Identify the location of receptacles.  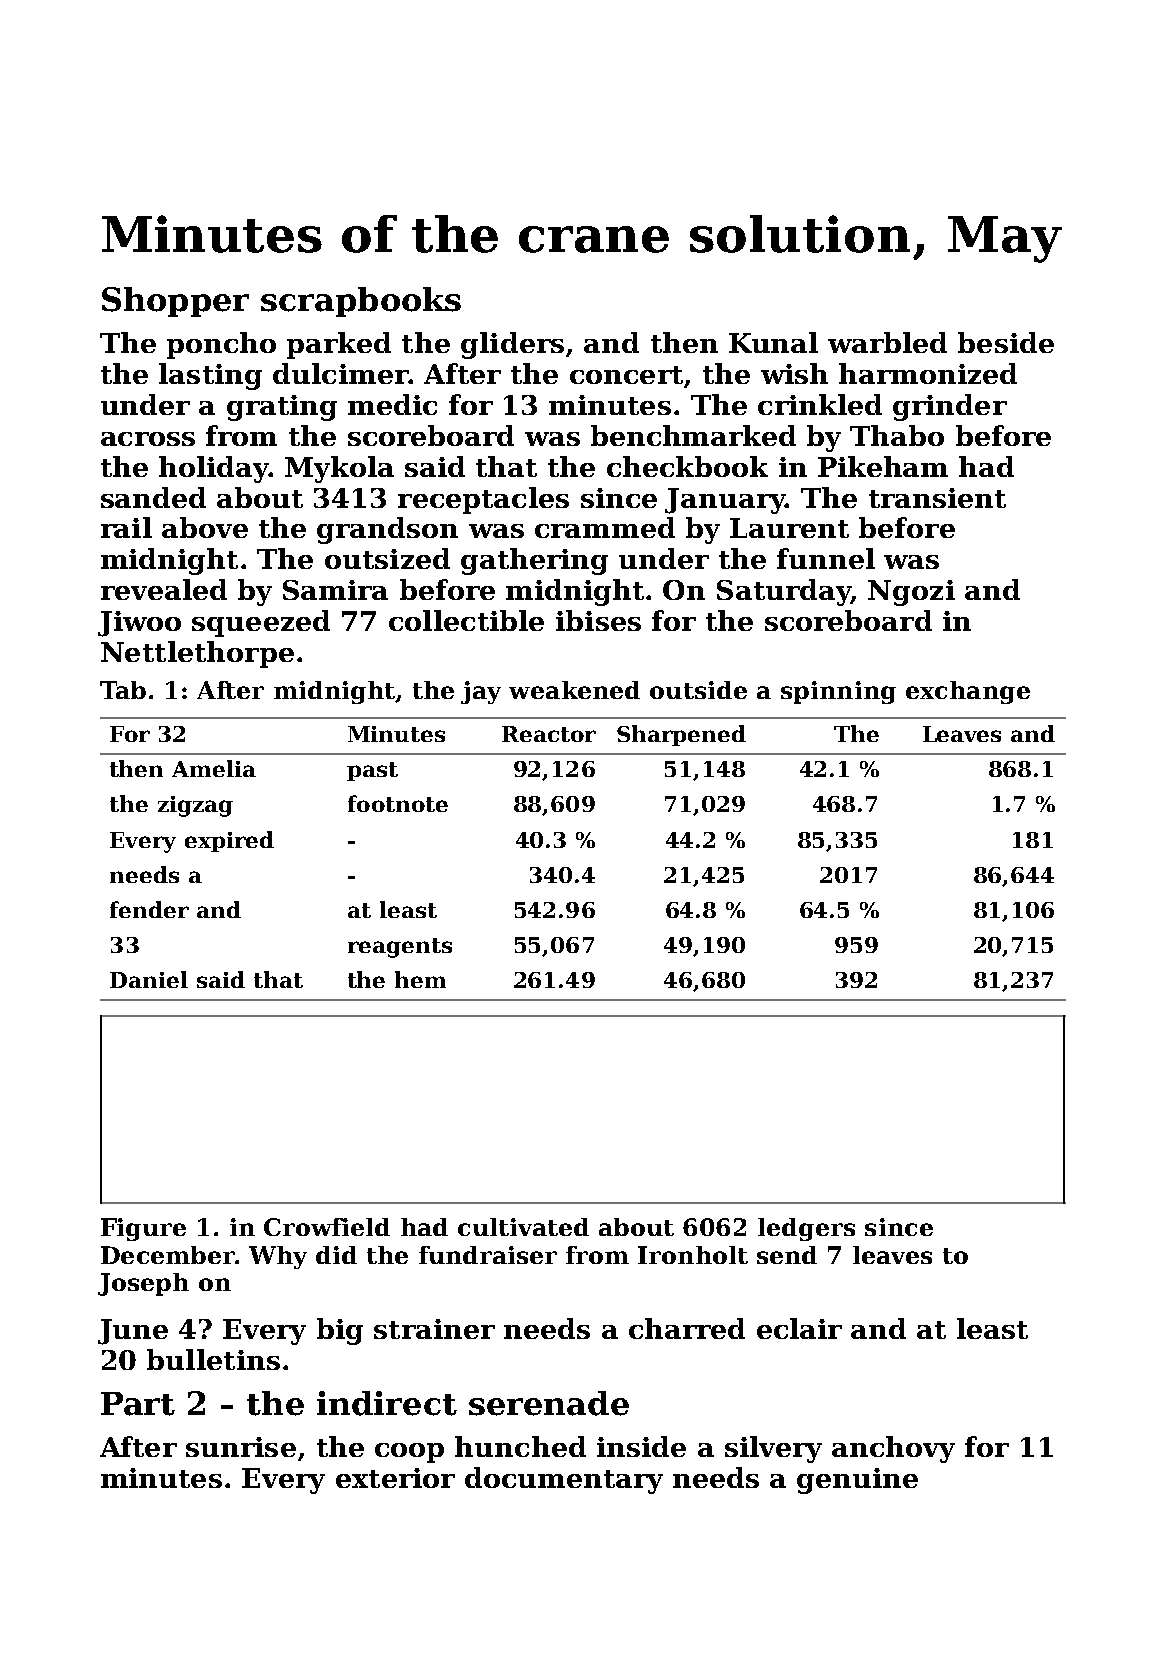
(483, 500).
